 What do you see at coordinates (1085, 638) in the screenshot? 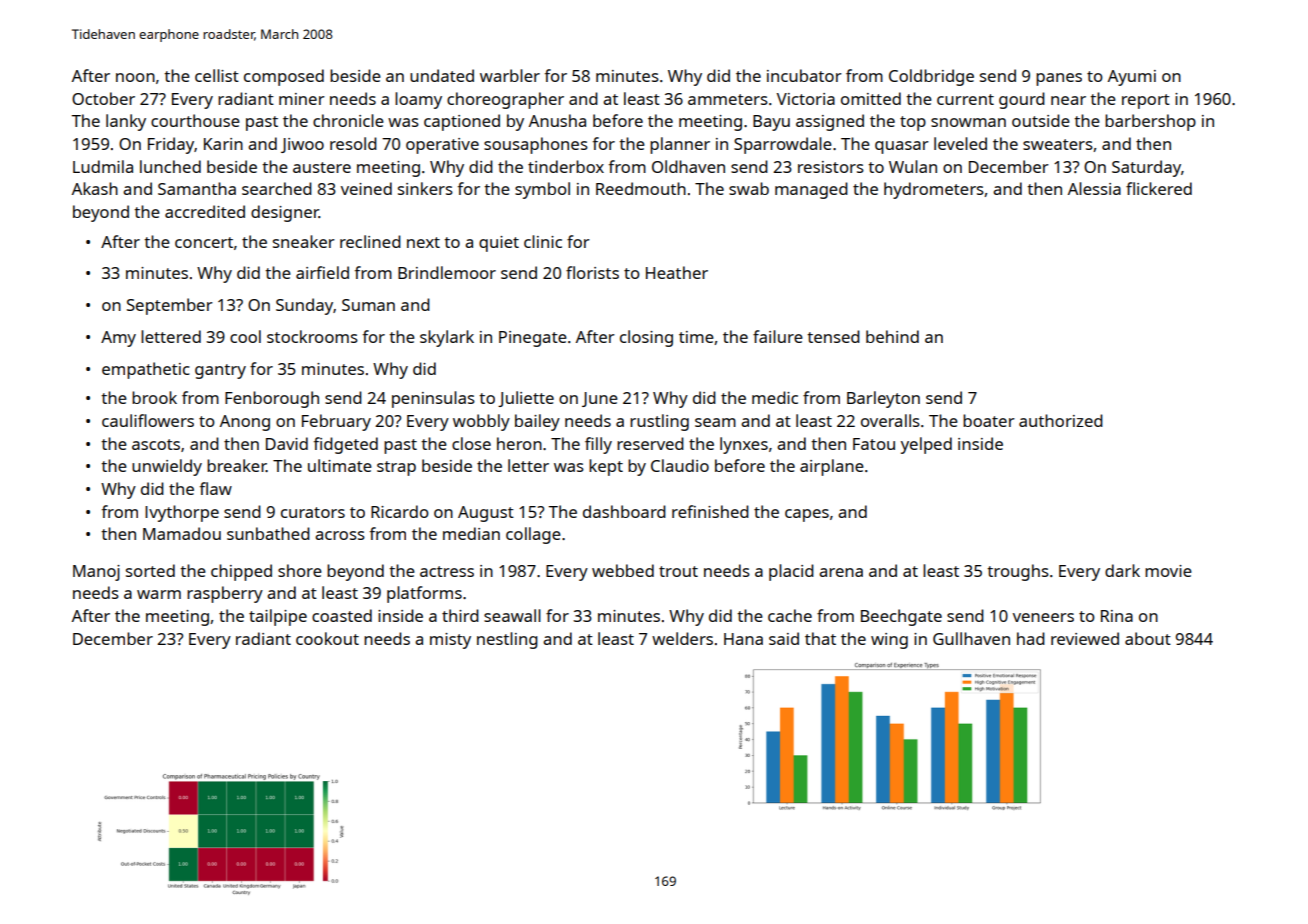
I see `reviewed` at bounding box center [1085, 638].
